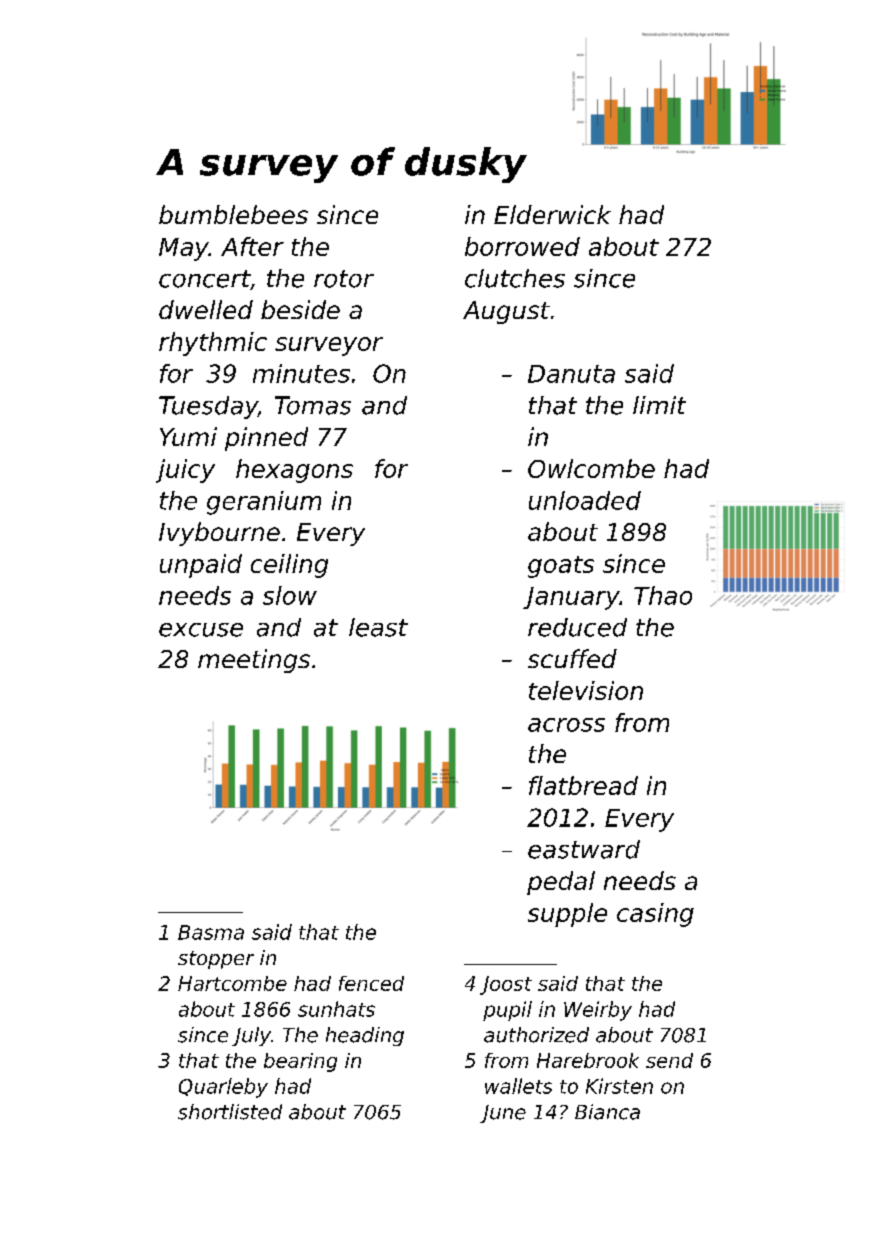 This screenshot has width=871, height=1236. Describe the element at coordinates (591, 468) in the screenshot. I see `Owlcombe` at that location.
